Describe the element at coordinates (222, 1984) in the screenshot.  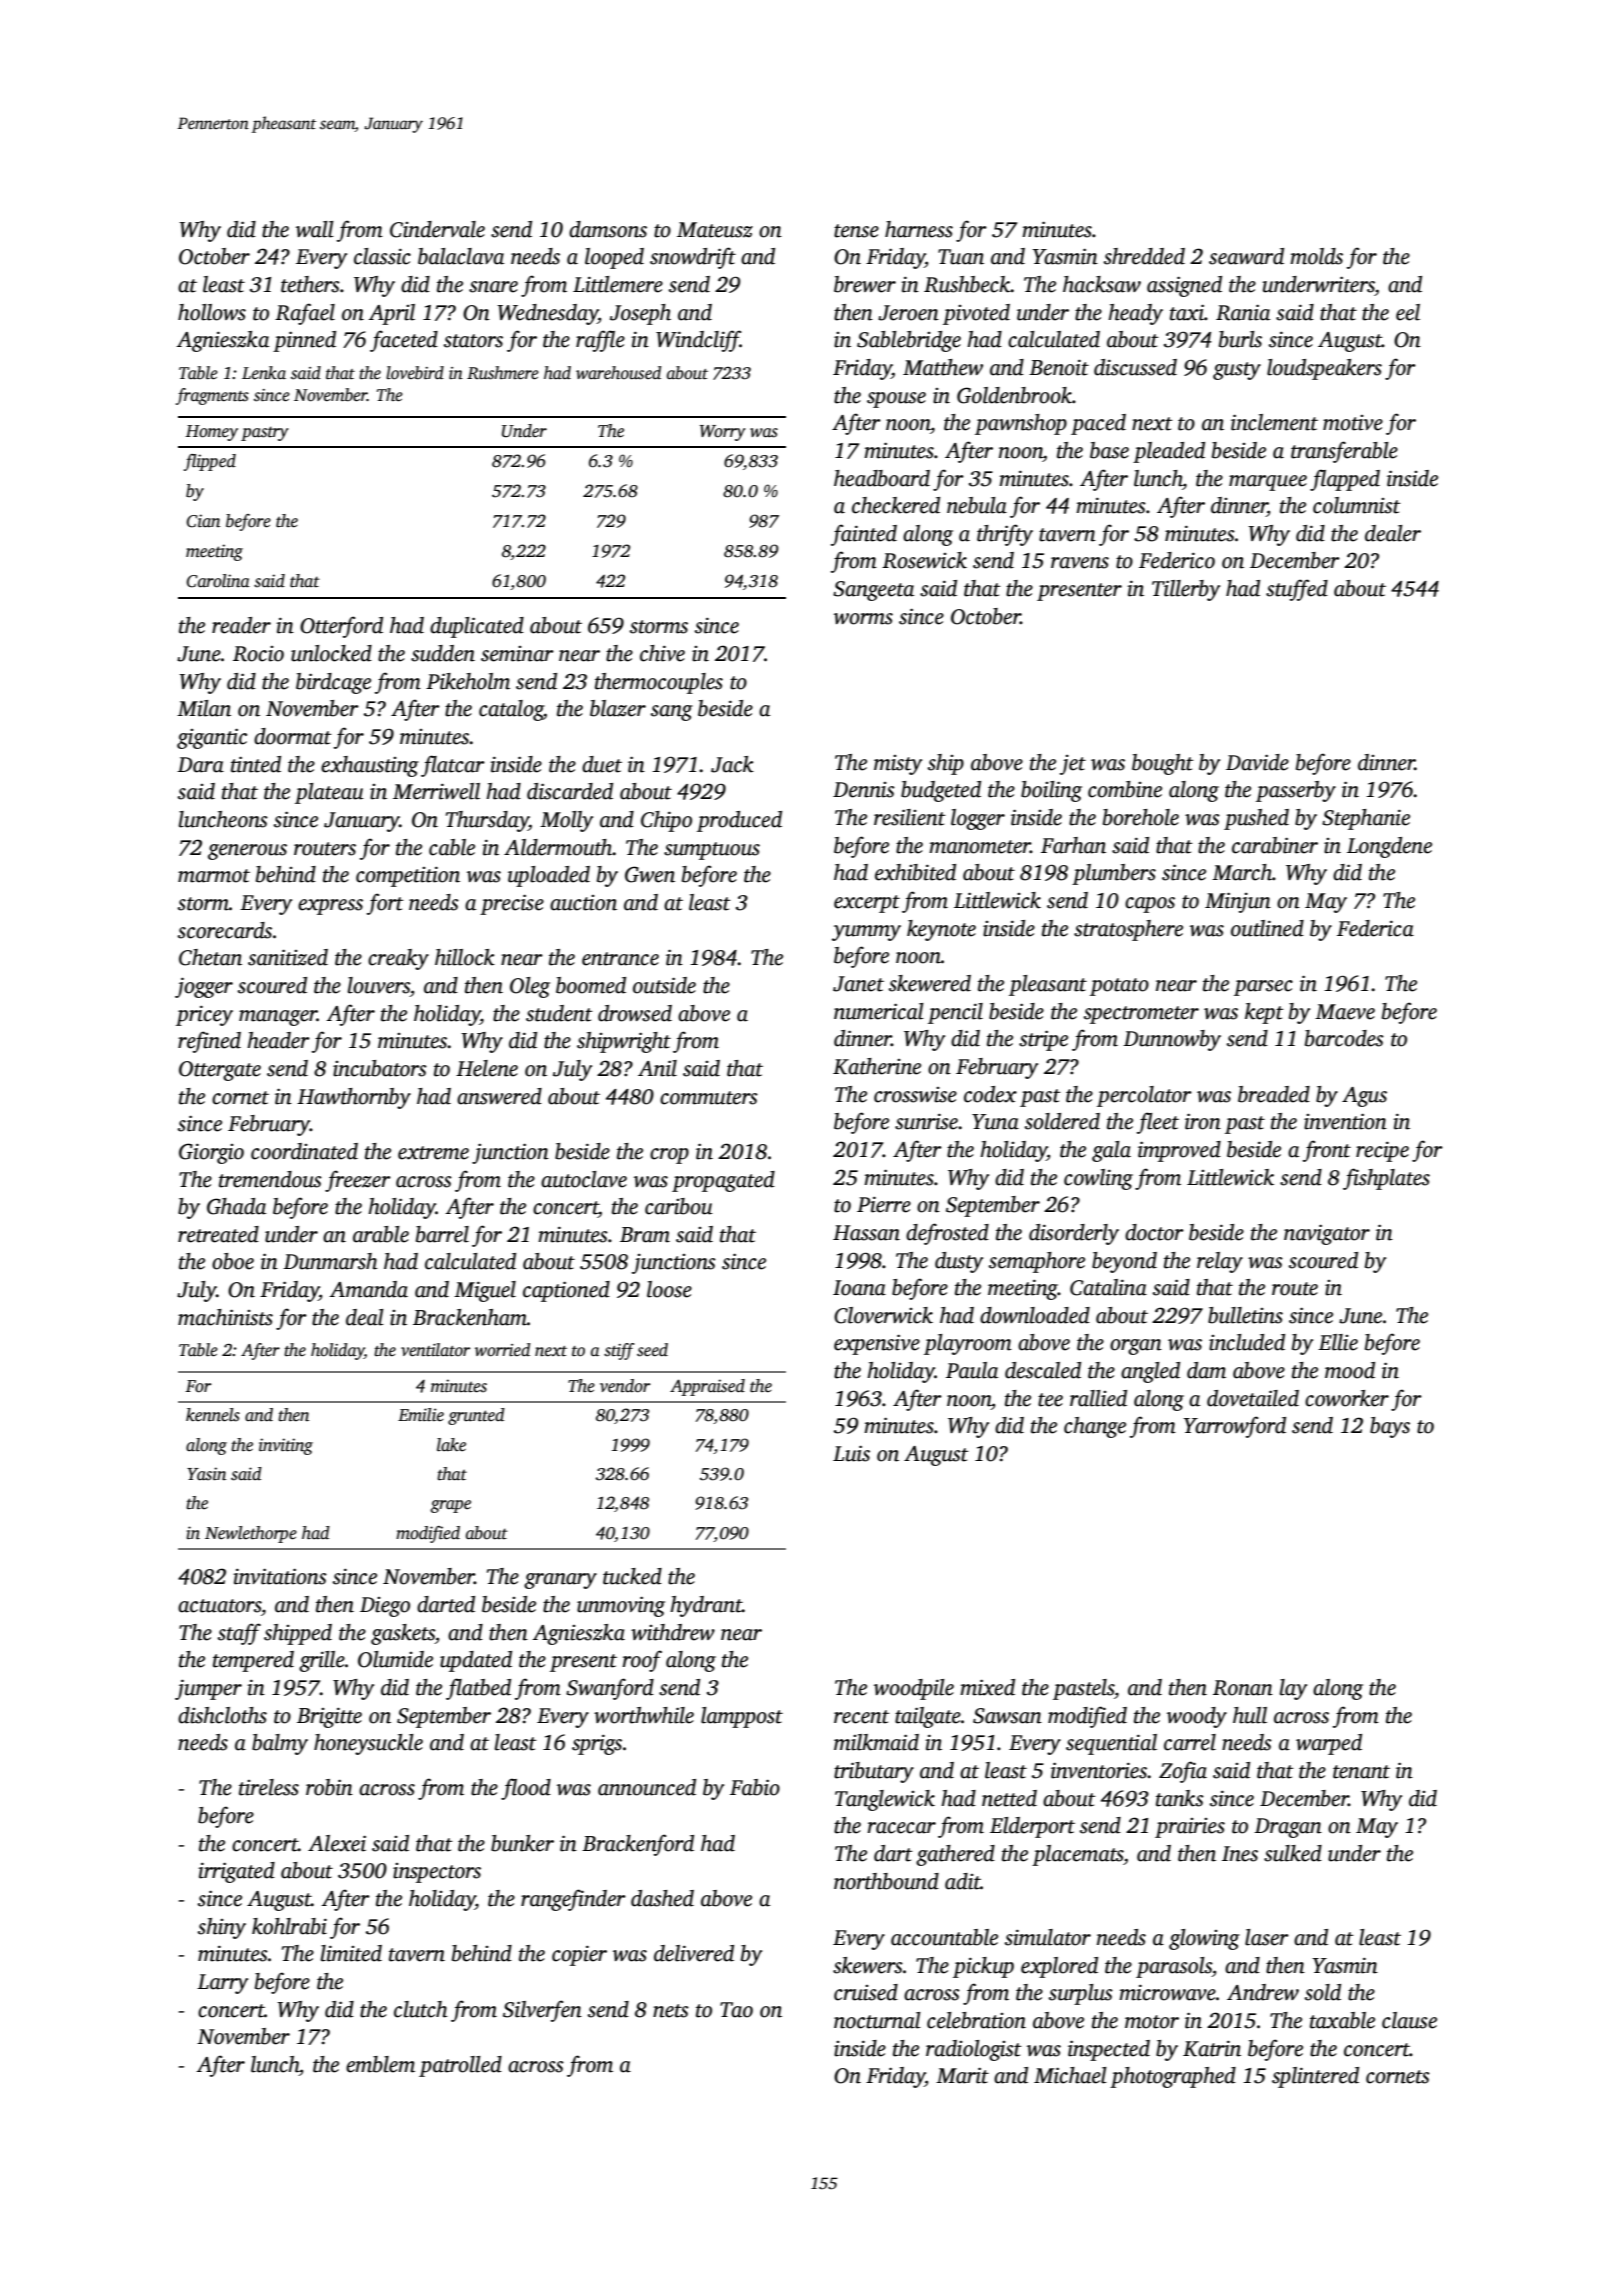
I see `Larry` at that location.
